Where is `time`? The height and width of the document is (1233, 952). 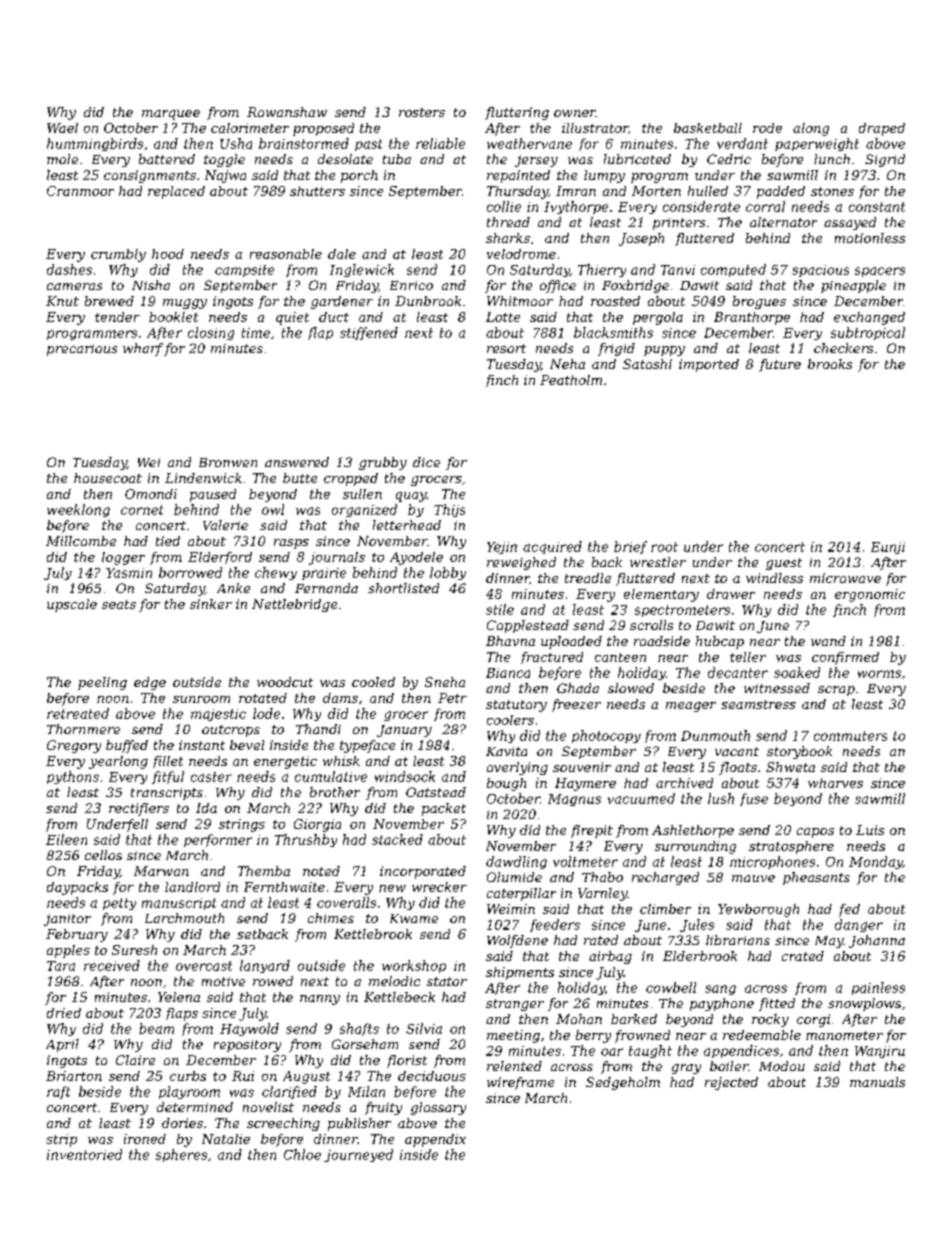 time is located at coordinates (256, 333).
